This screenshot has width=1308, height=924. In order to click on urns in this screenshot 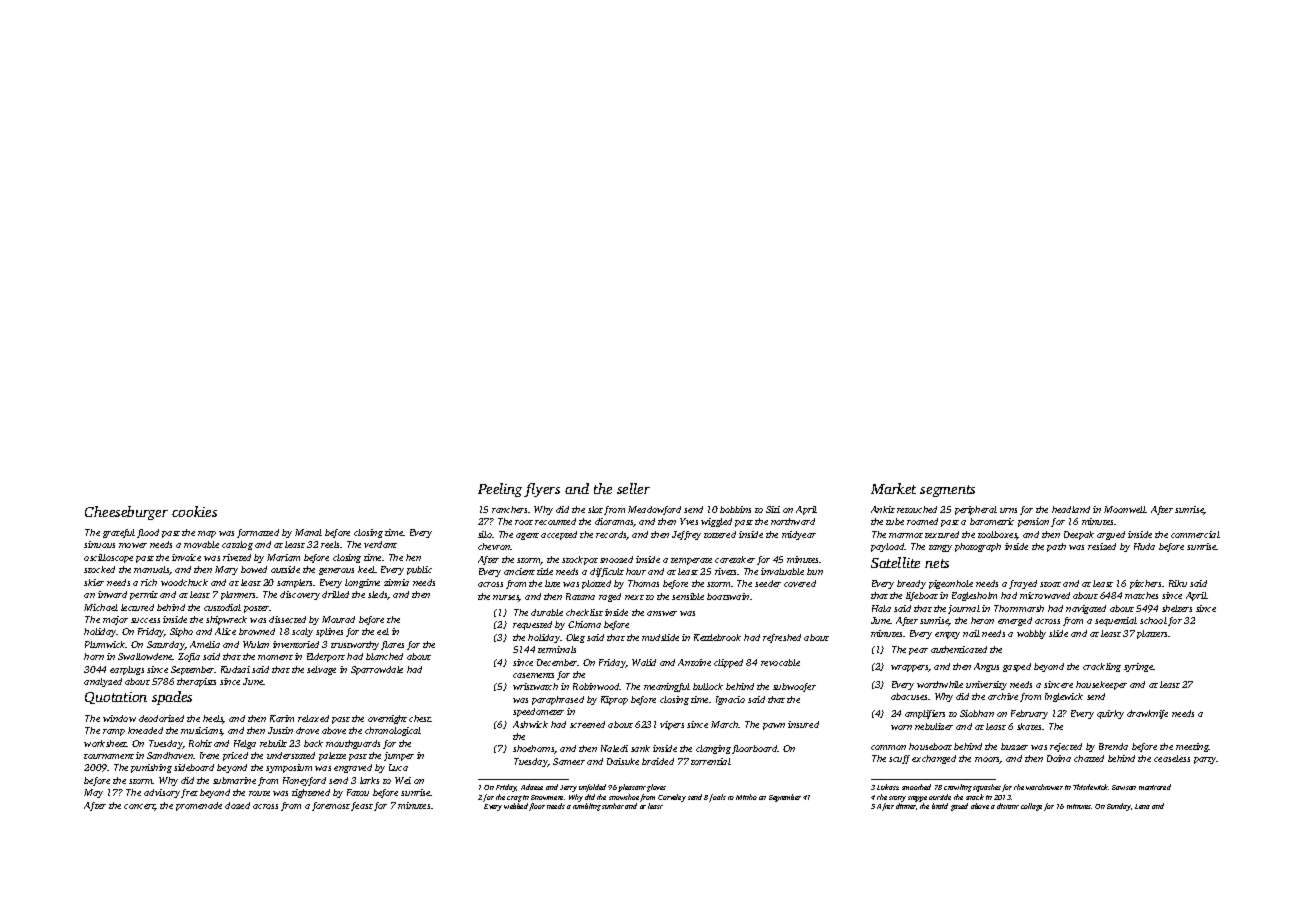, I will do `click(1008, 510)`.
